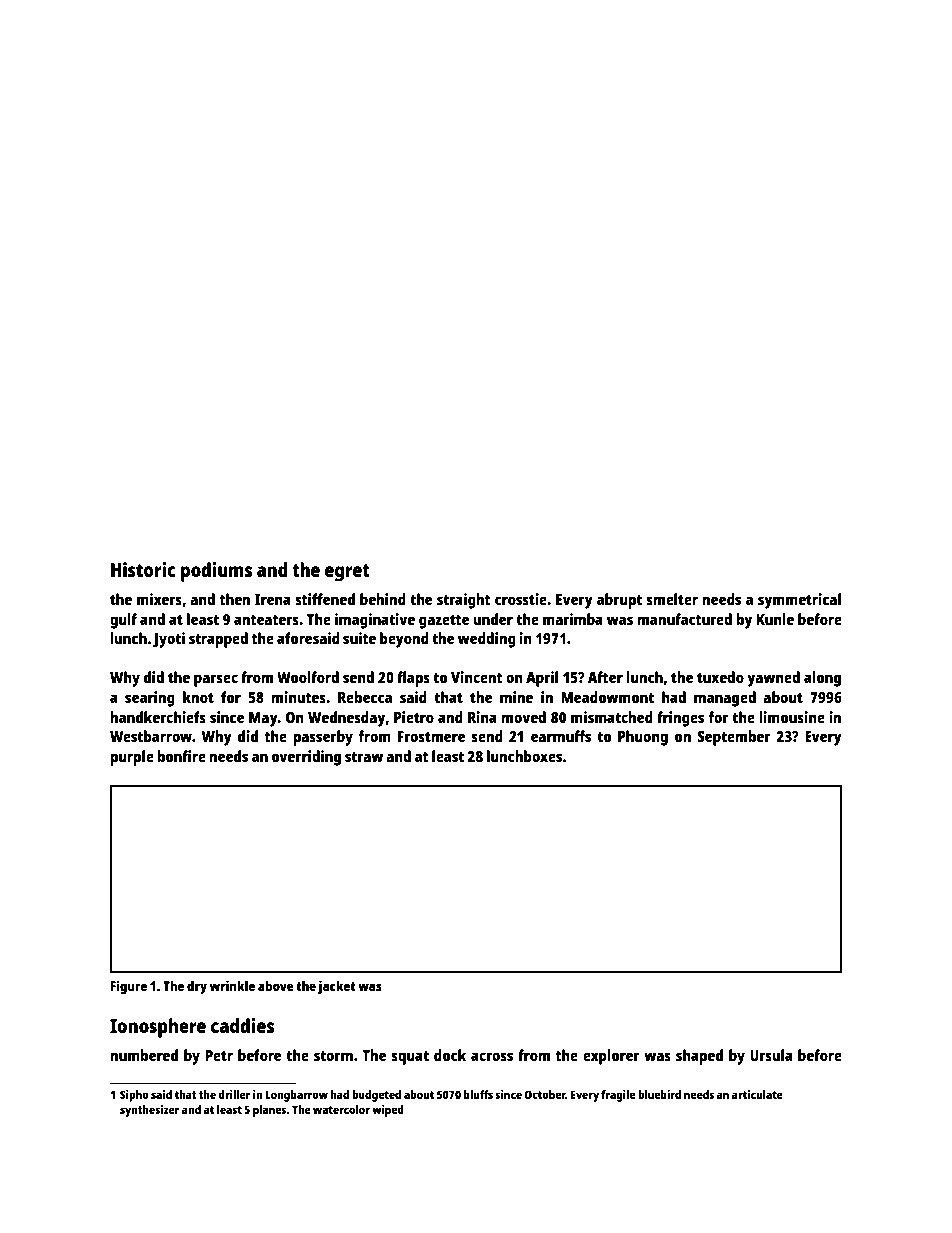 The width and height of the image is (952, 1233). Describe the element at coordinates (431, 736) in the image. I see `Frostmere` at that location.
